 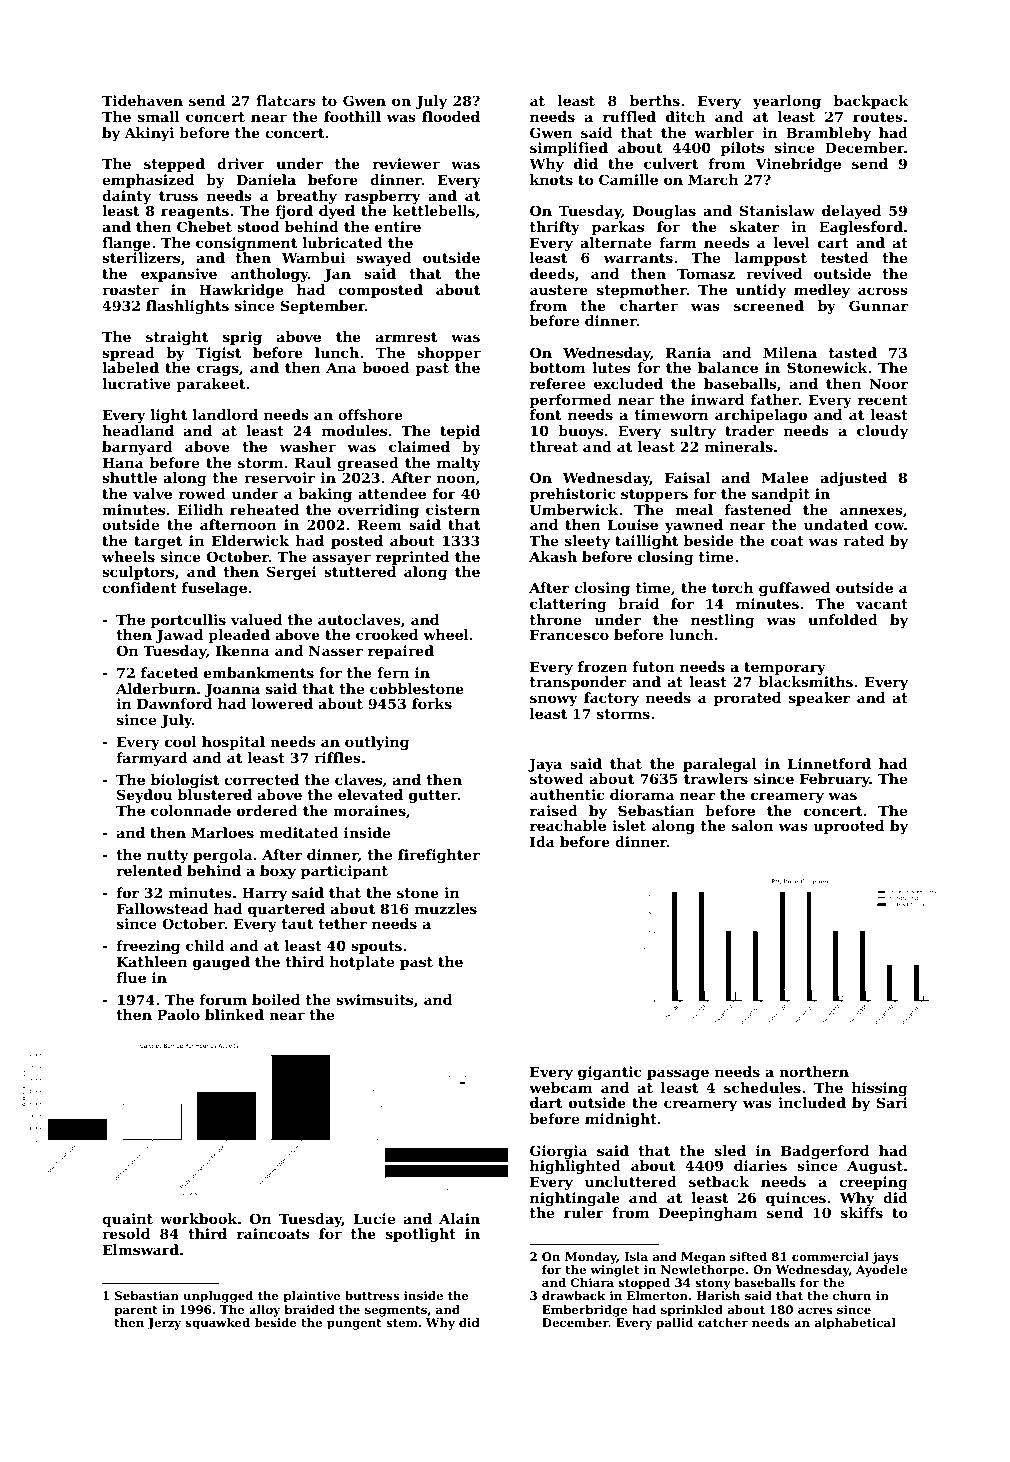 I want to click on Tidehaven, so click(x=142, y=100).
